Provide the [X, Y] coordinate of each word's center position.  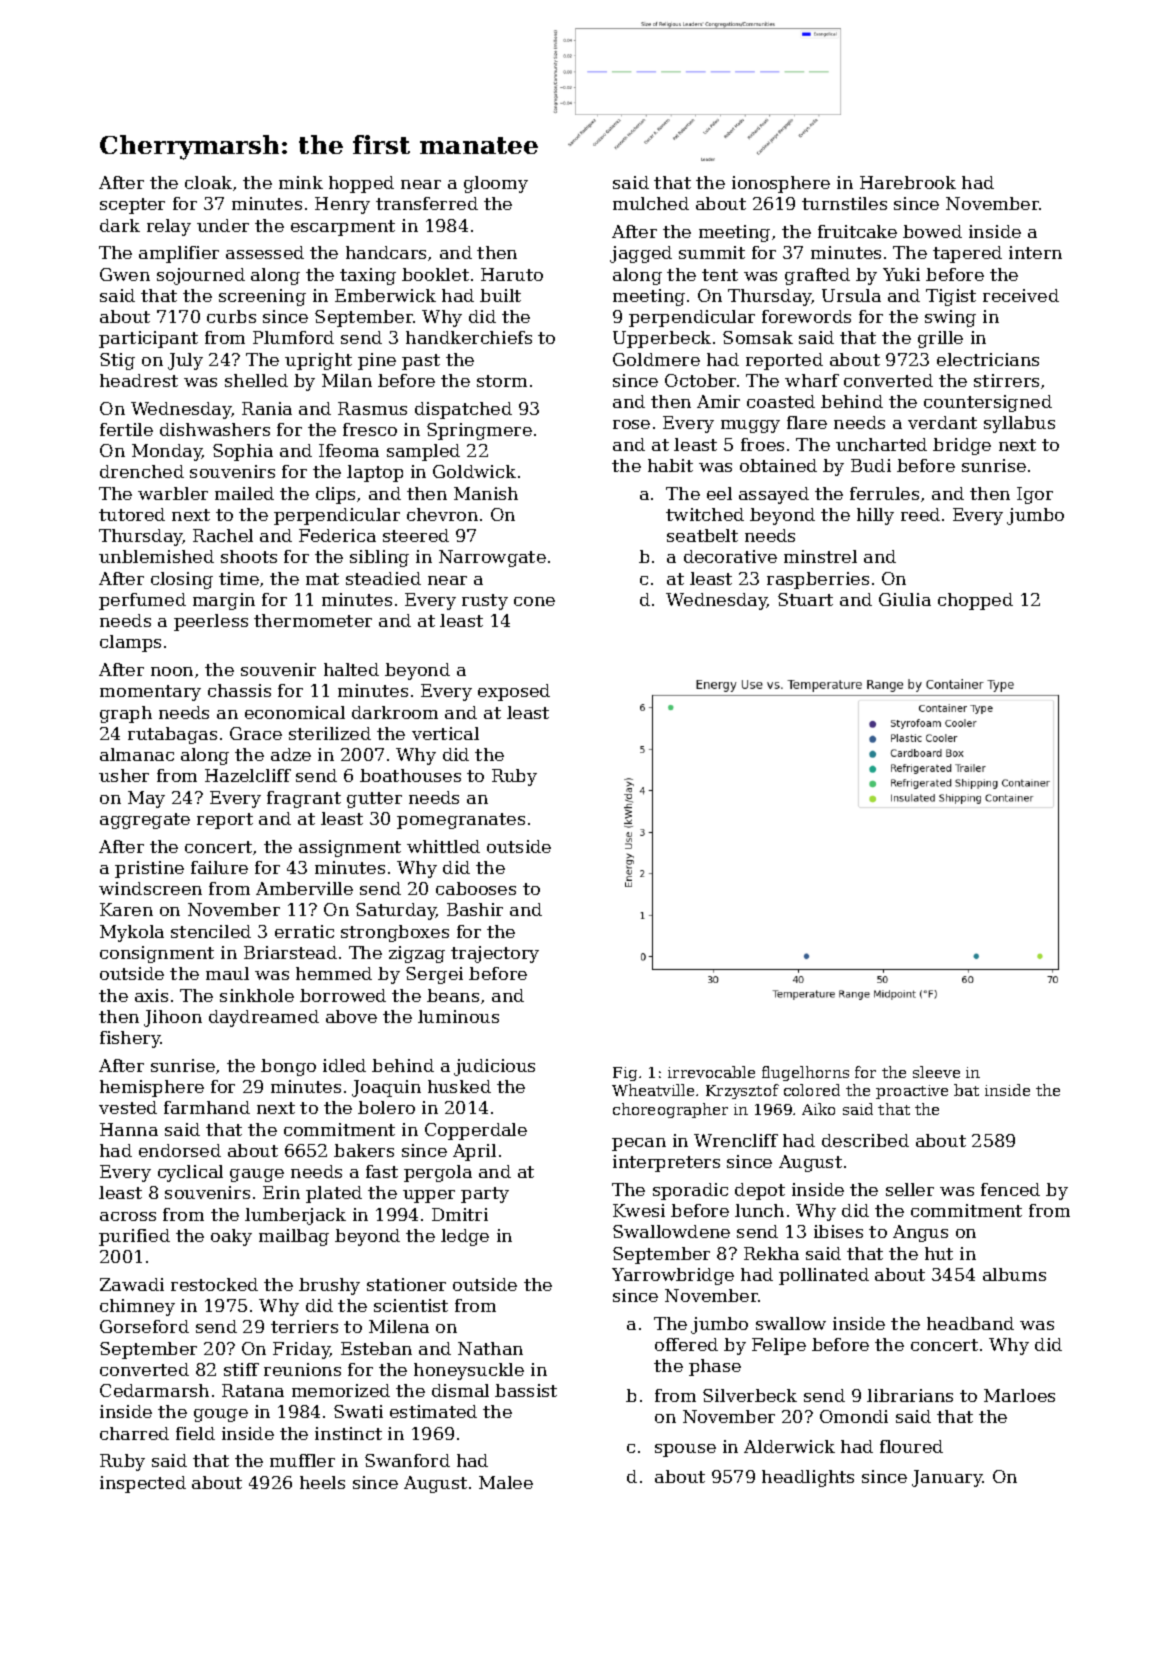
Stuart [805, 599]
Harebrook [908, 182]
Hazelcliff [248, 775]
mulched [651, 203]
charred [134, 1433]
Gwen [125, 274]
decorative [730, 556]
